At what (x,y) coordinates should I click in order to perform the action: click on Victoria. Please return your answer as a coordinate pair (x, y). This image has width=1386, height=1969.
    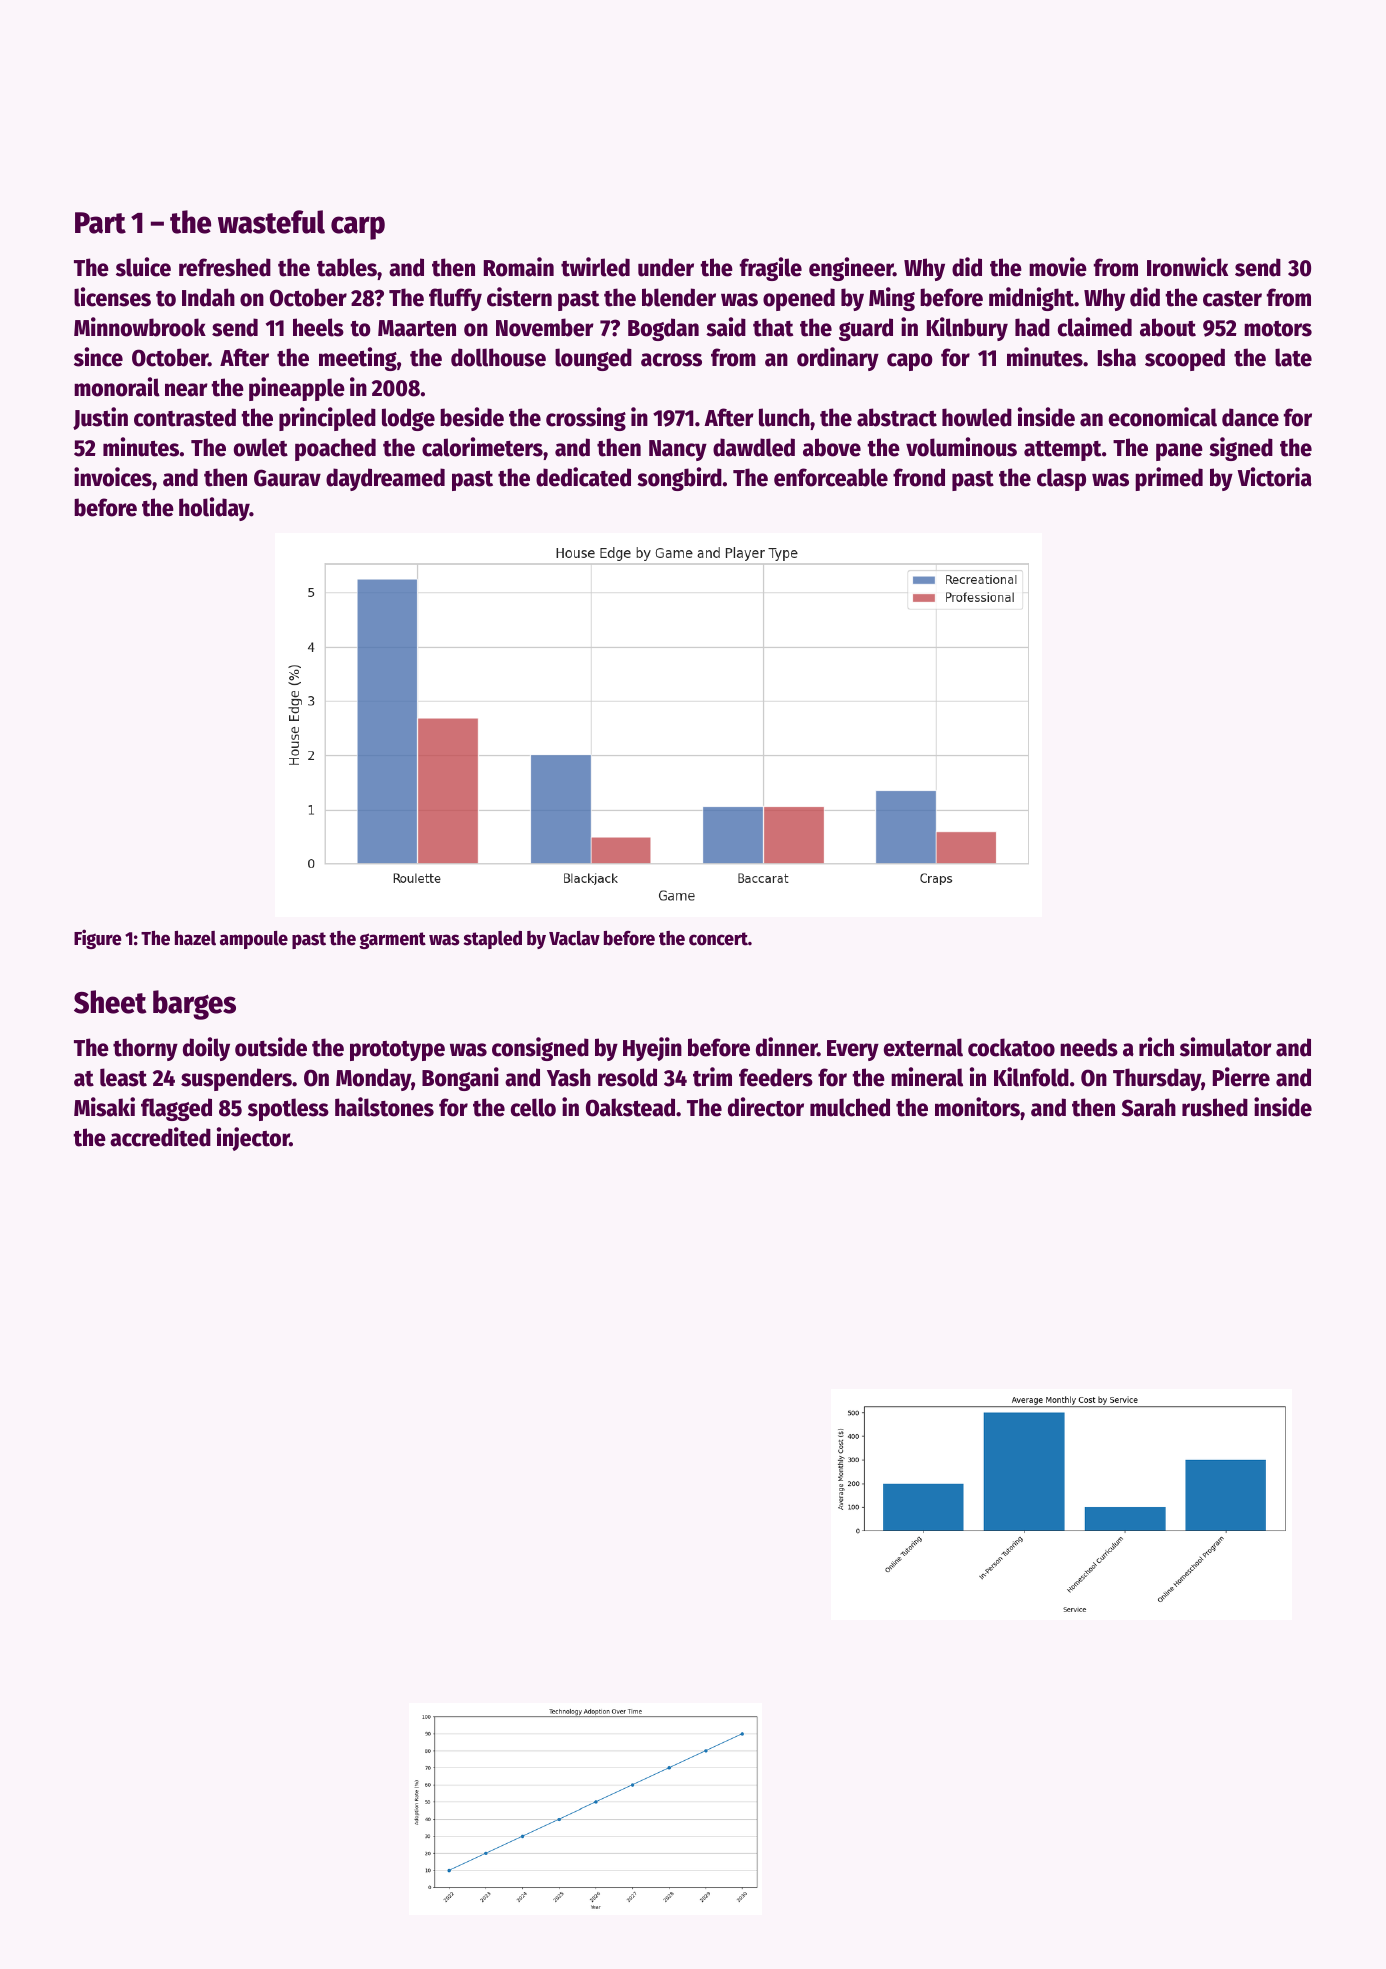
    Looking at the image, I should click on (1274, 477).
